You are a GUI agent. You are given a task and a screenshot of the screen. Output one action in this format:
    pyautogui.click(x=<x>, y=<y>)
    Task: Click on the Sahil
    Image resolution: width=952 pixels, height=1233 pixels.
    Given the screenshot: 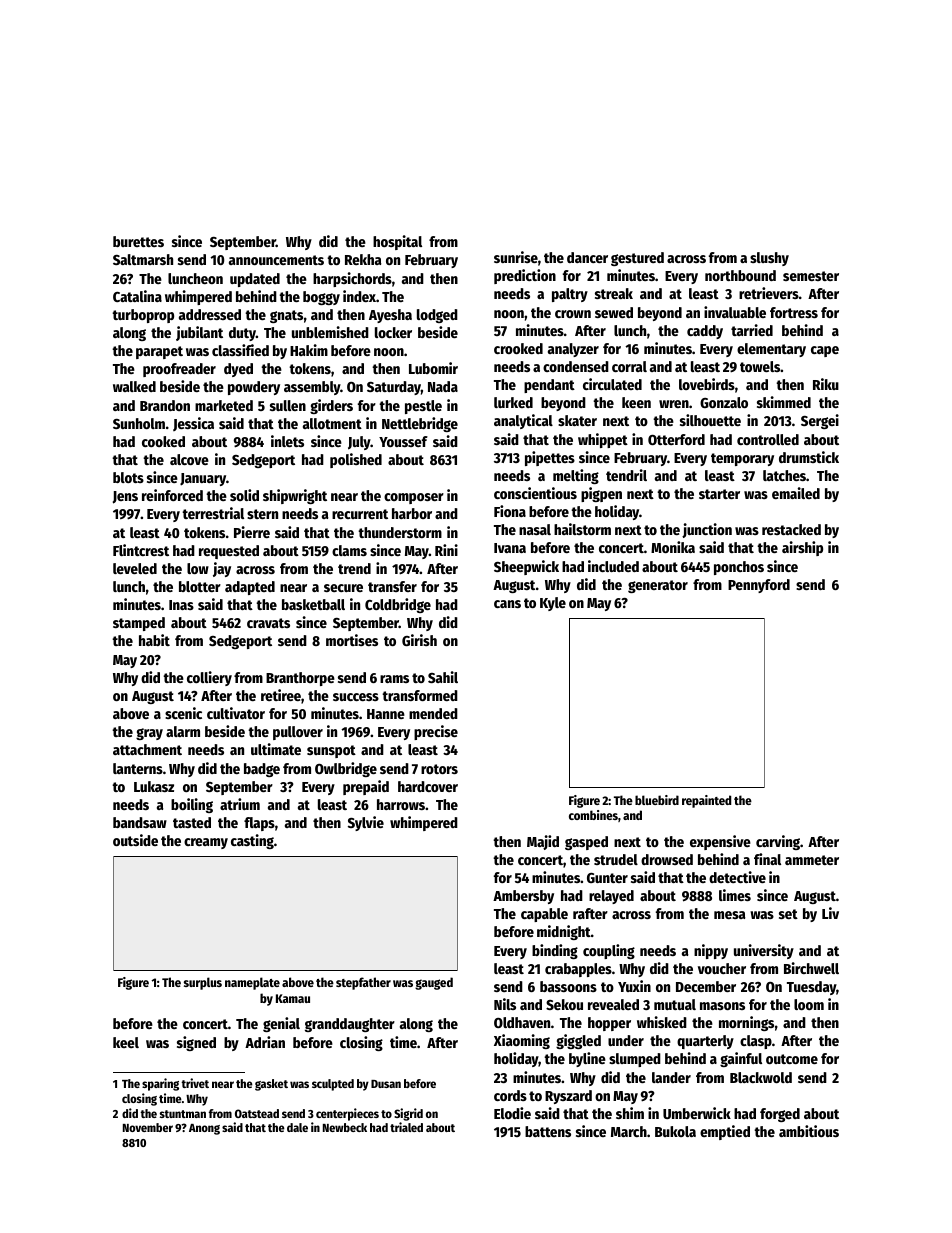 What is the action you would take?
    pyautogui.click(x=443, y=677)
